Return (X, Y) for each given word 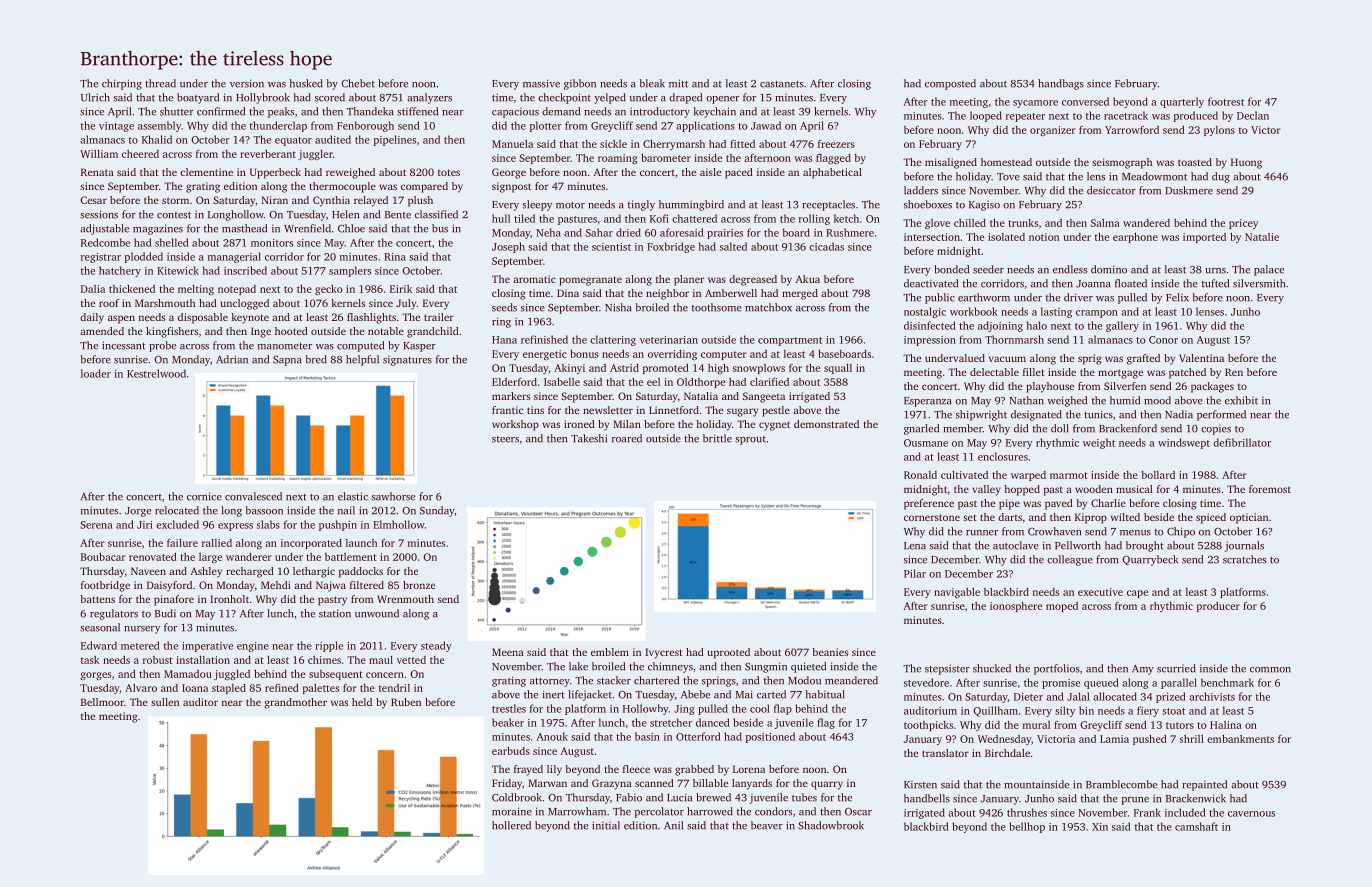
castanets (782, 84)
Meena (508, 652)
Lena (915, 546)
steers (505, 439)
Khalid (157, 139)
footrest (1226, 101)
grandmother (295, 703)
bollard (1158, 475)
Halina (1226, 725)
